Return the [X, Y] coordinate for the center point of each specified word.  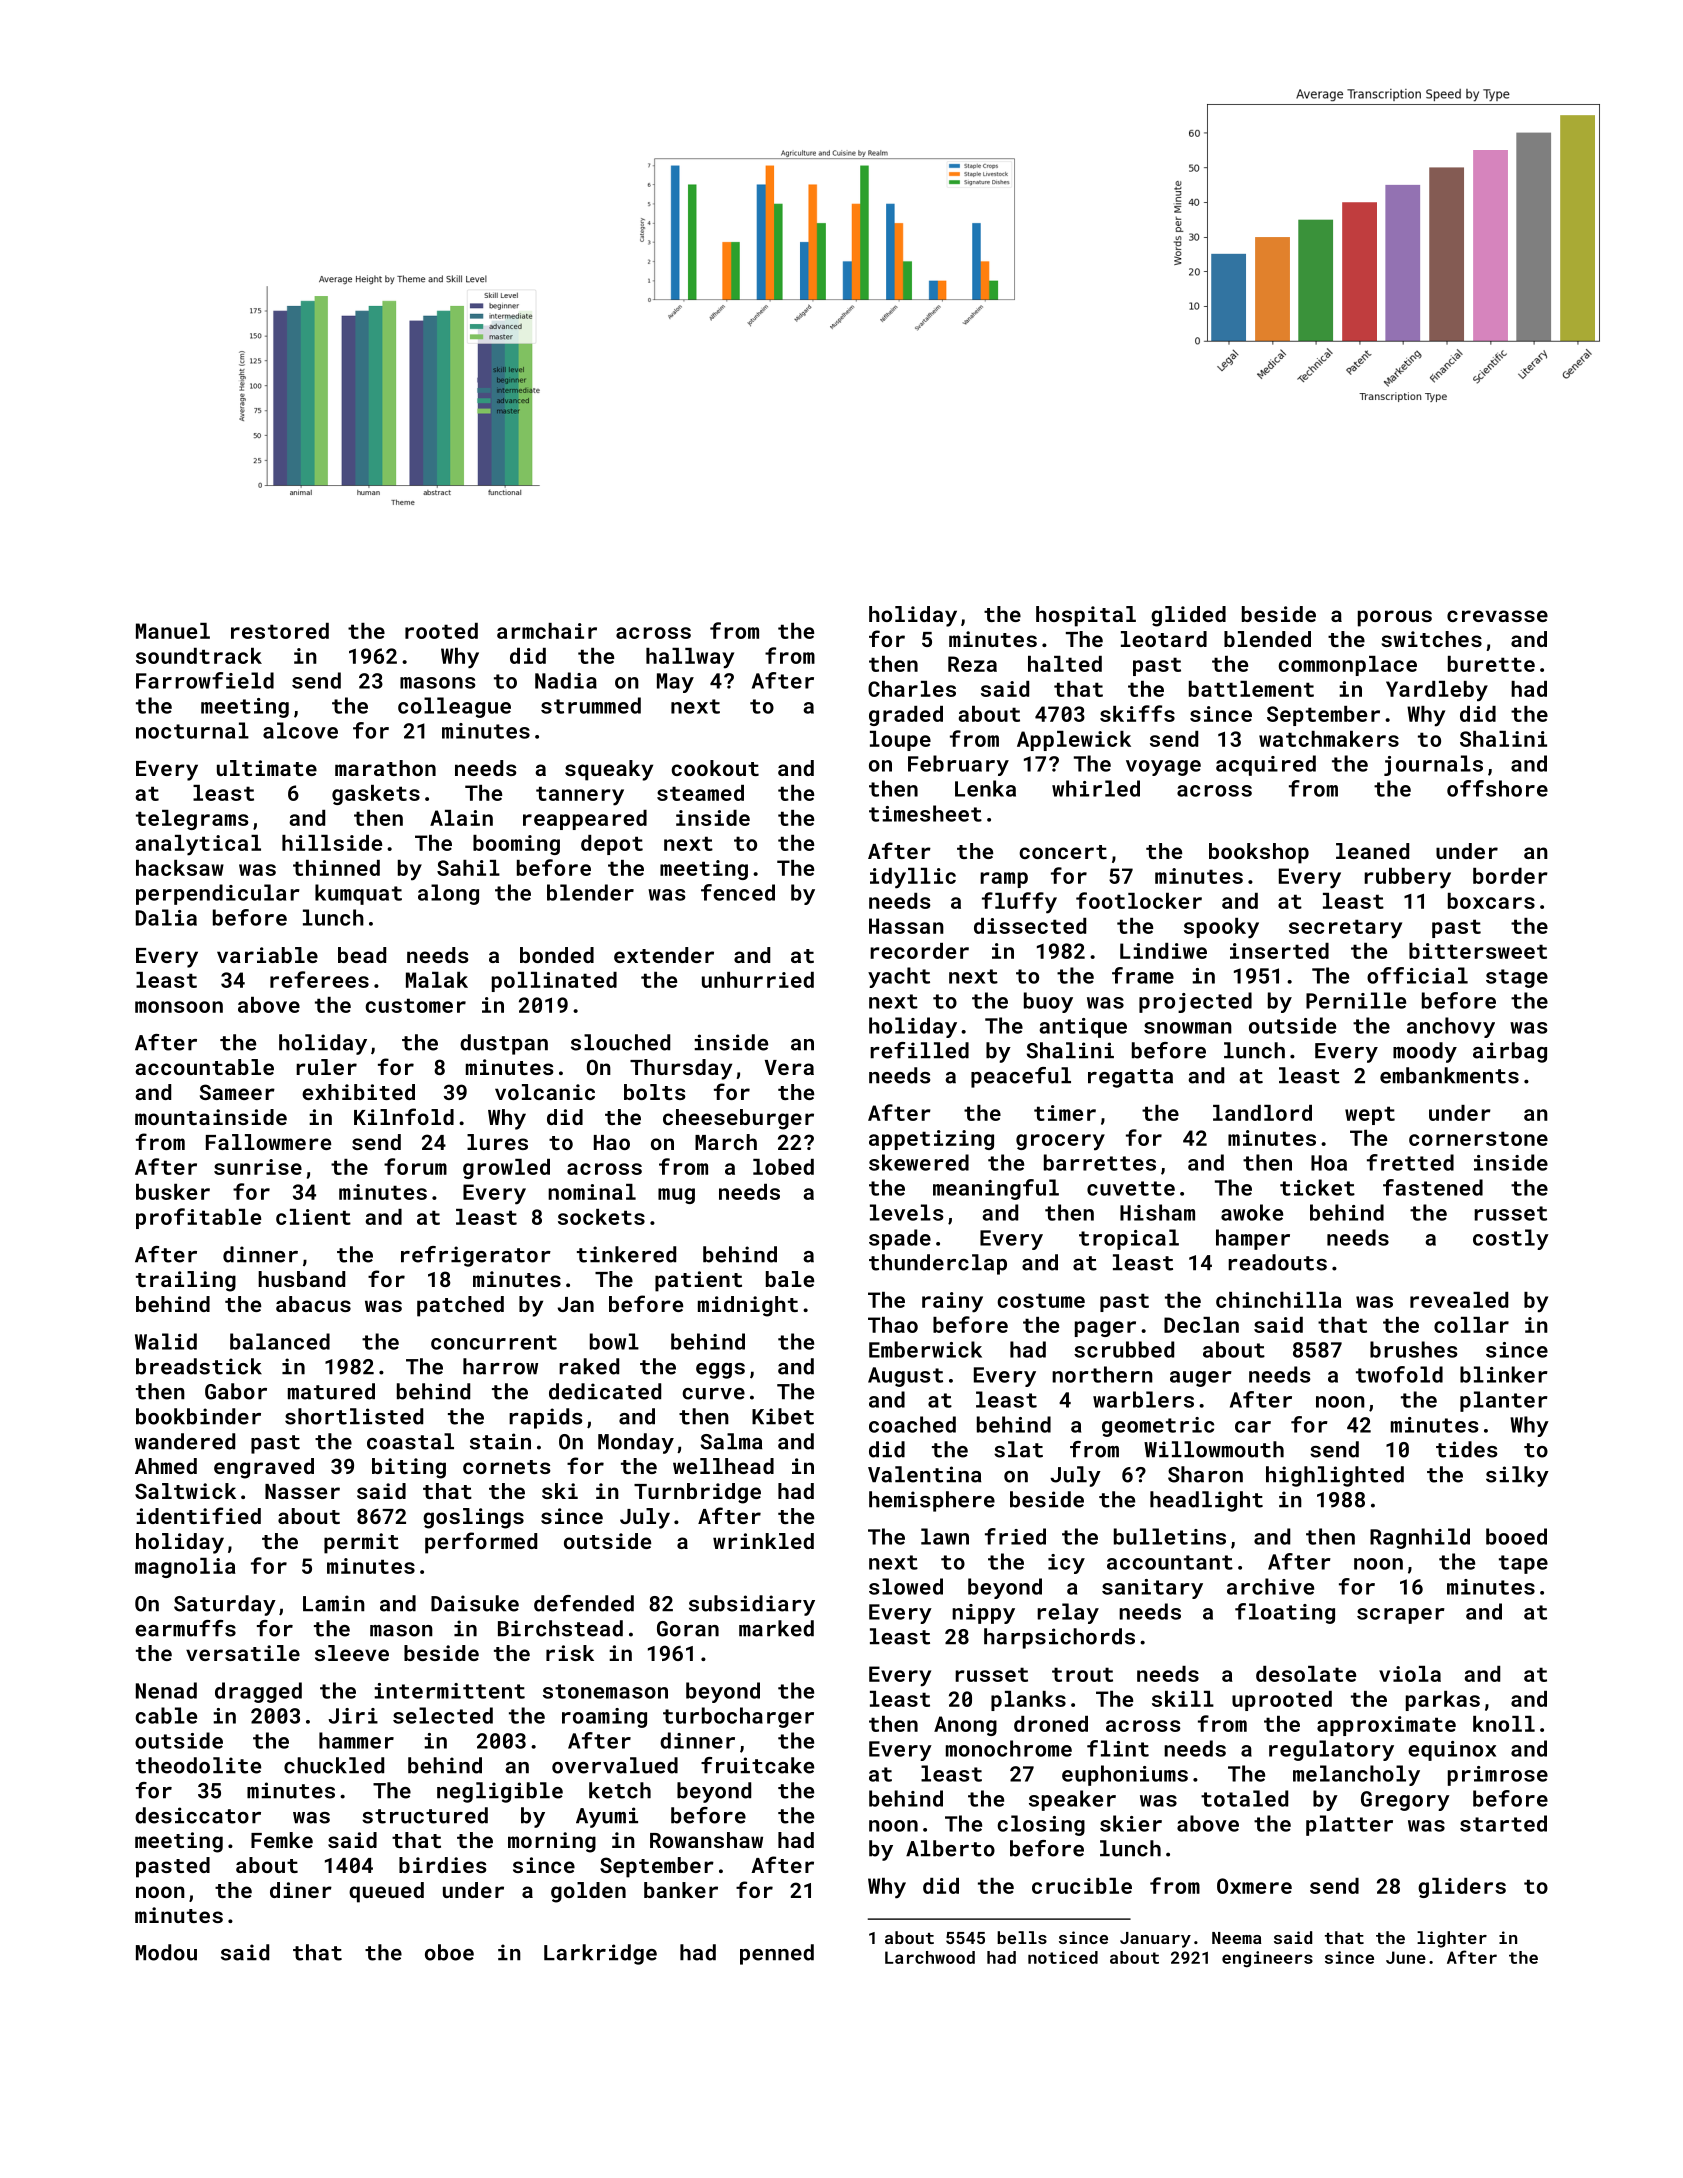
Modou [166, 1952]
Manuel [173, 631]
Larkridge [600, 1954]
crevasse [1497, 616]
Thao [893, 1325]
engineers [1267, 1959]
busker [173, 1192]
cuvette [1131, 1188]
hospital [1086, 616]
